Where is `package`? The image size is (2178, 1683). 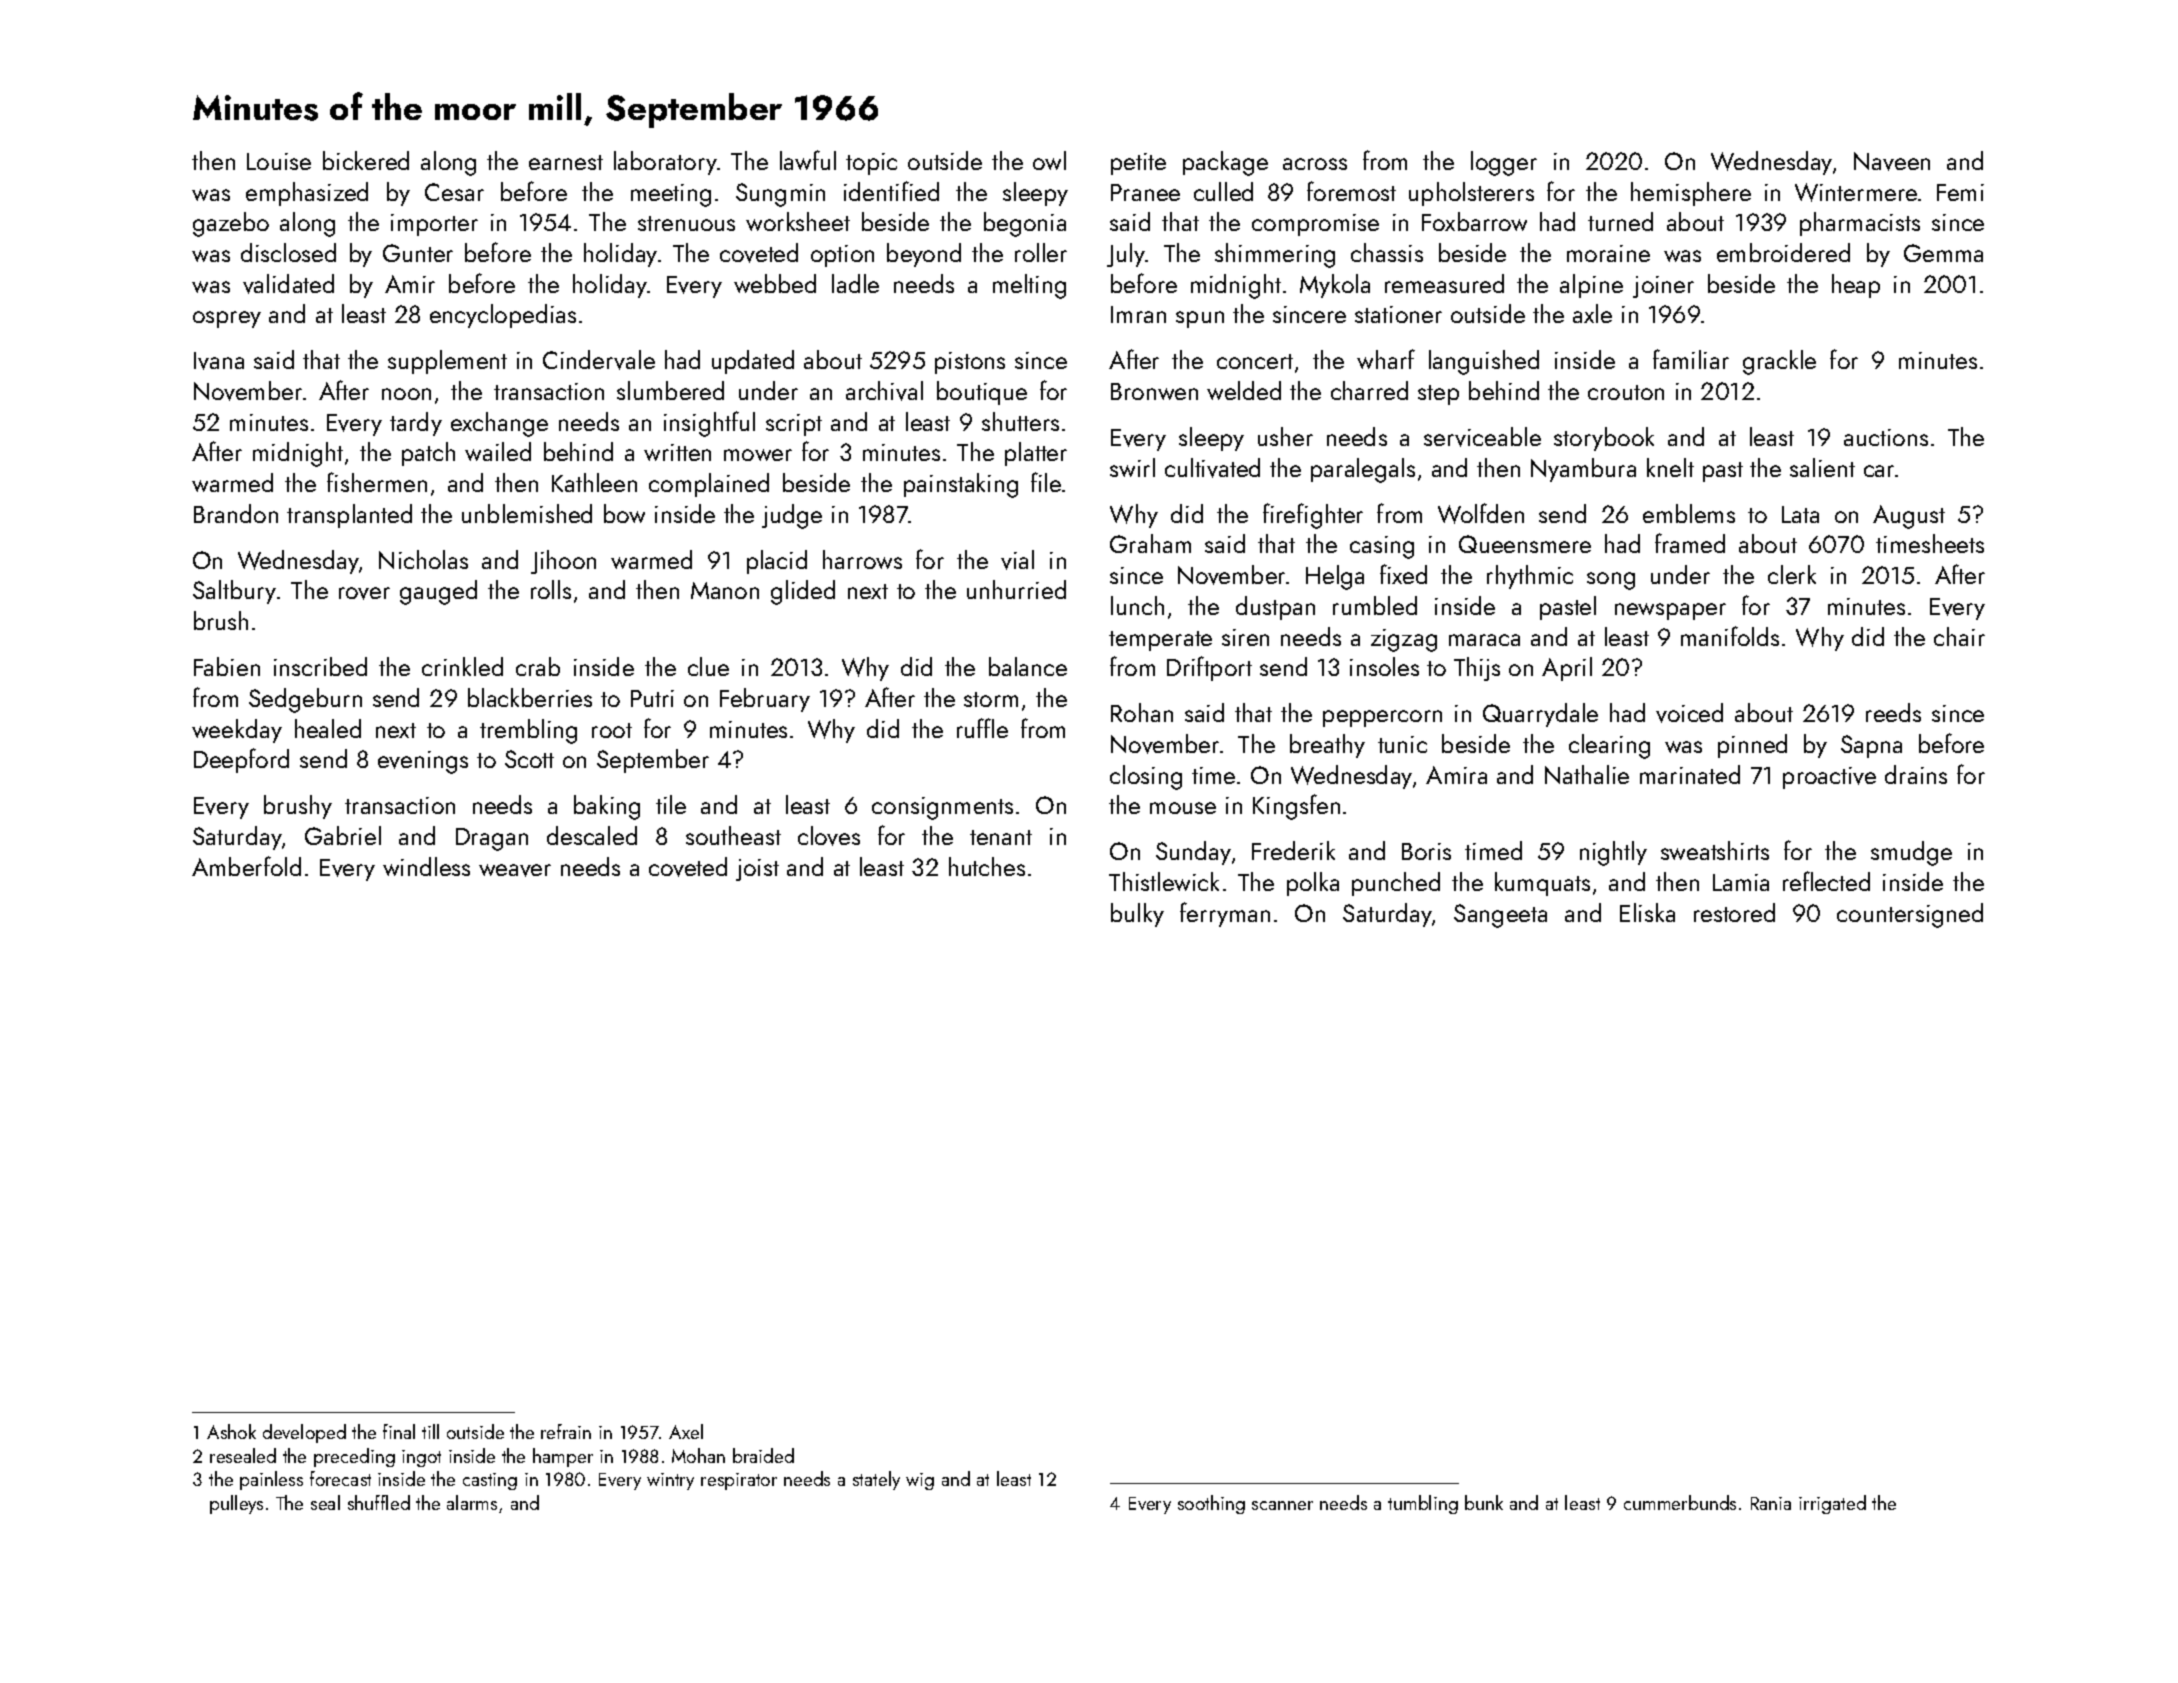 package is located at coordinates (1225, 163).
